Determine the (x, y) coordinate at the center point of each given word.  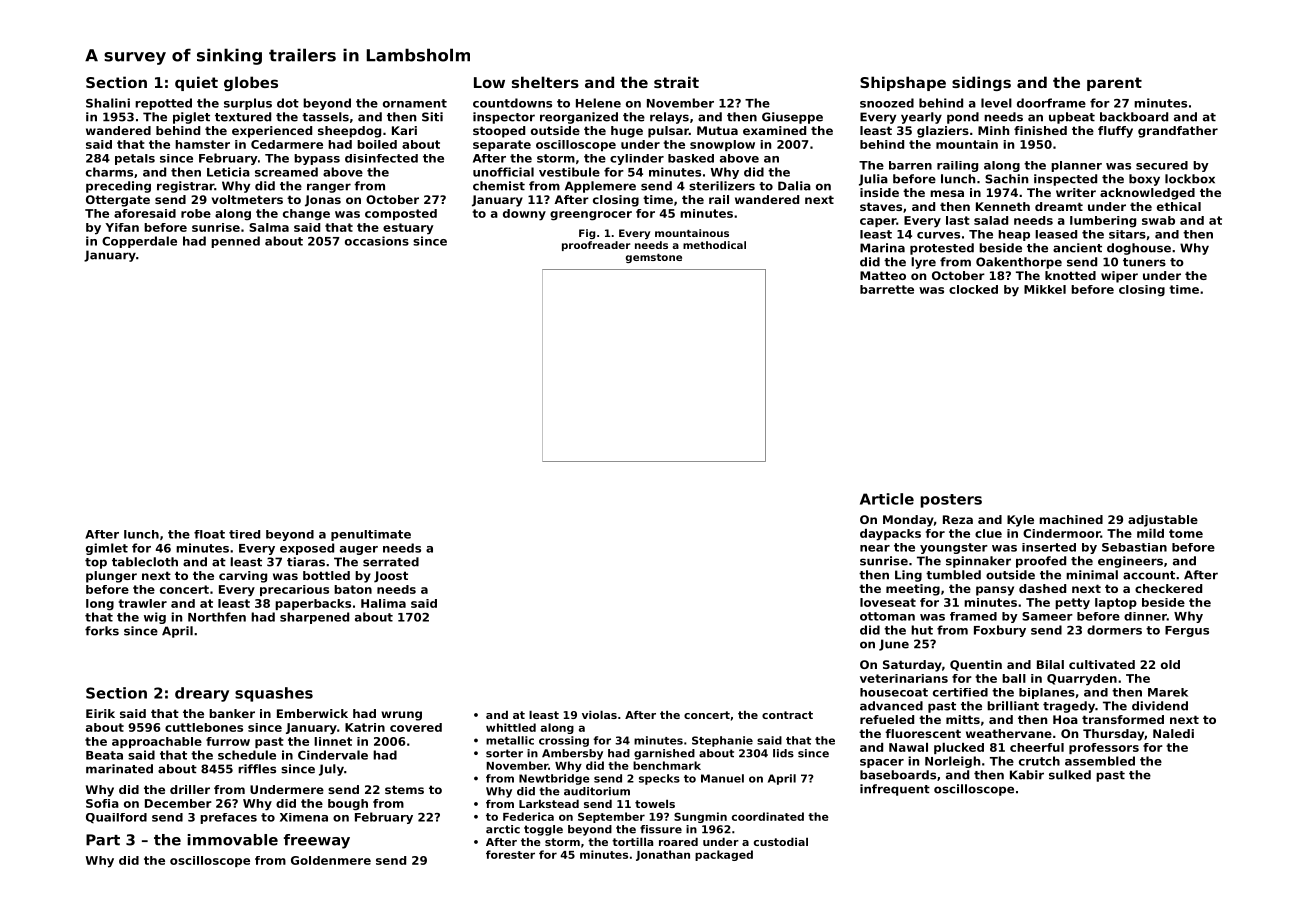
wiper (1119, 277)
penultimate (371, 535)
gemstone (654, 258)
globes (251, 83)
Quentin (976, 665)
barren (910, 165)
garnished (664, 754)
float (209, 534)
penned (235, 242)
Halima (383, 603)
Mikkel (1045, 289)
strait (676, 82)
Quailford (116, 818)
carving (243, 577)
